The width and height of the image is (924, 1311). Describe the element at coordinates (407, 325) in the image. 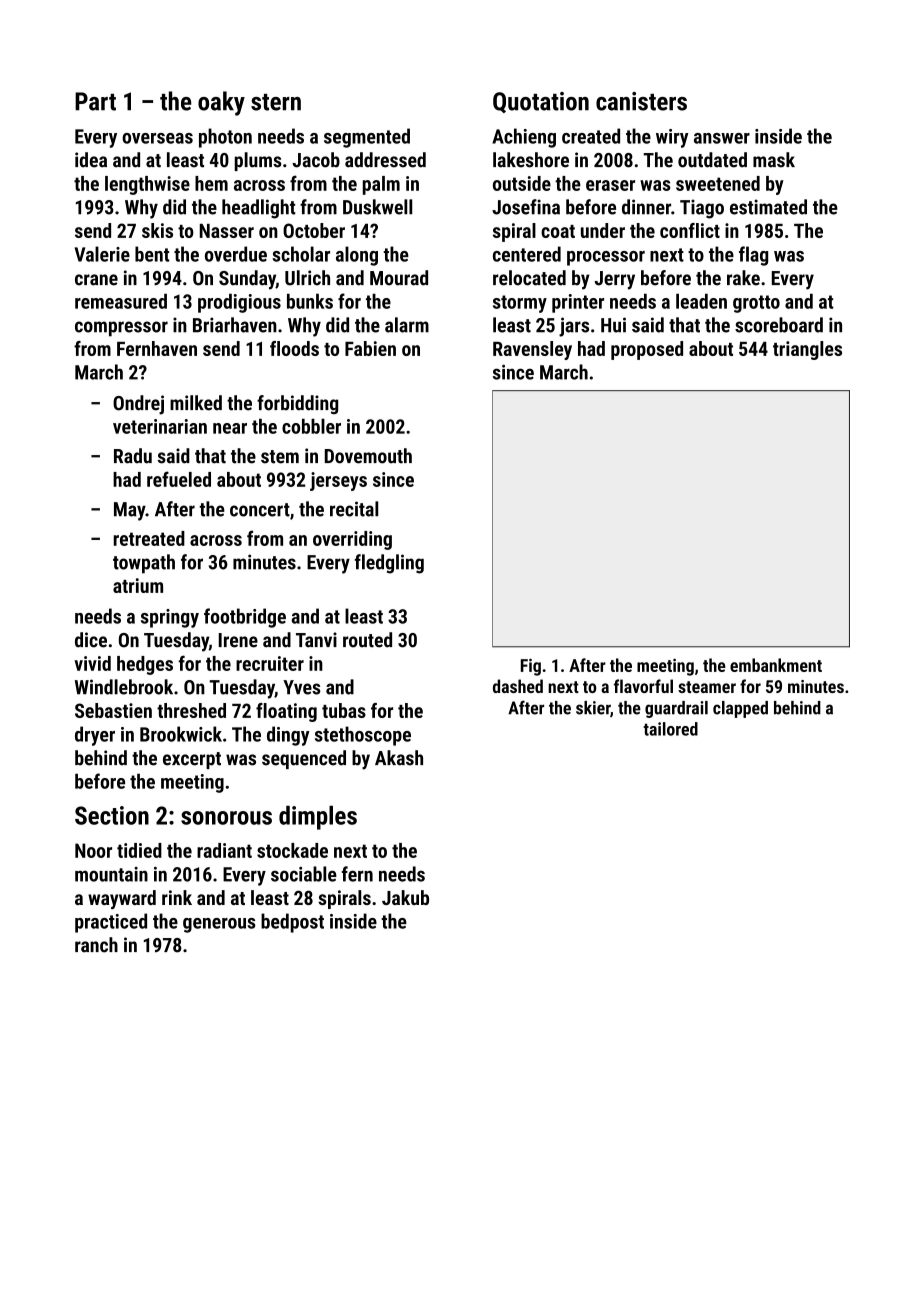

I see `alarm` at that location.
